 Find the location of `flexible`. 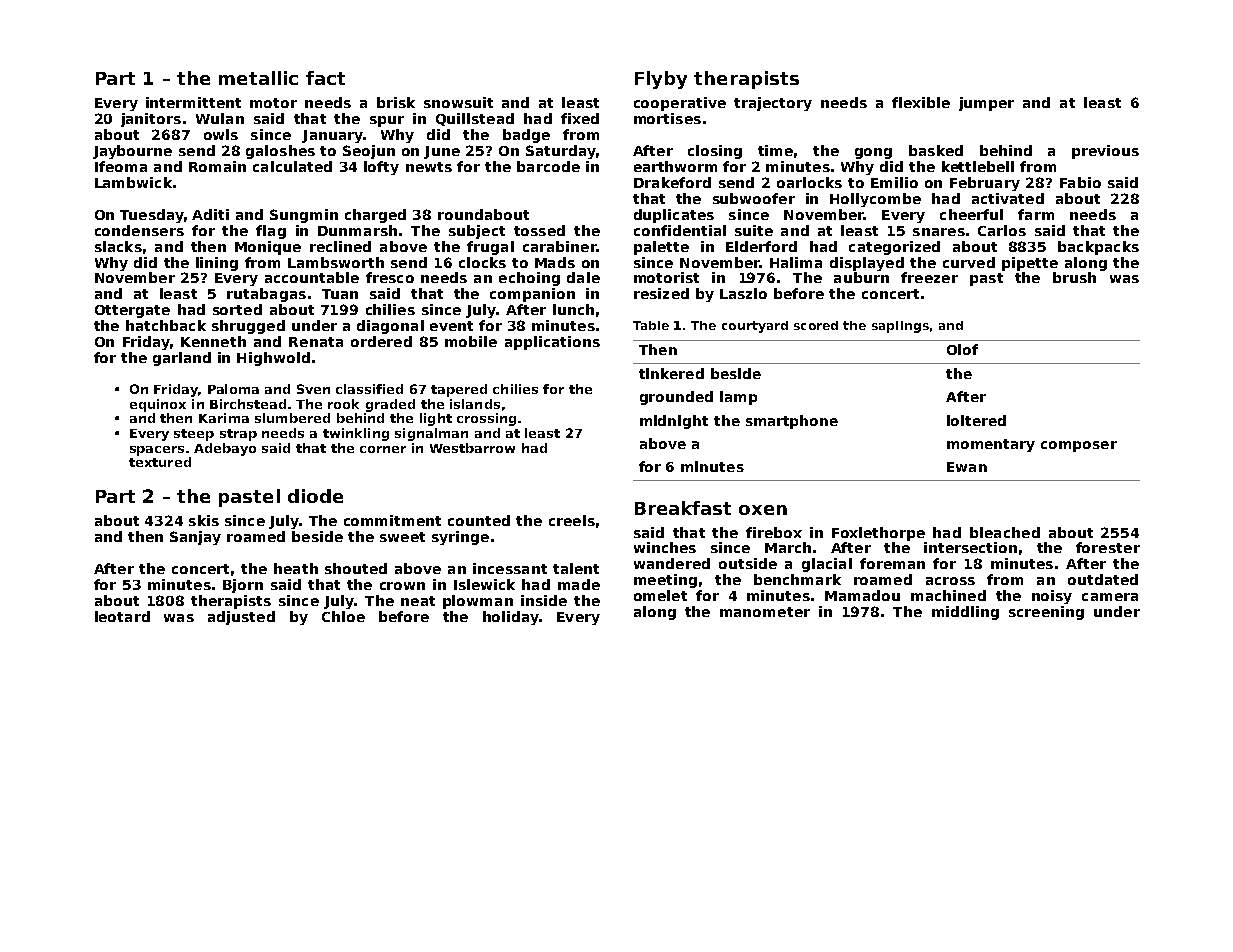

flexible is located at coordinates (921, 102).
